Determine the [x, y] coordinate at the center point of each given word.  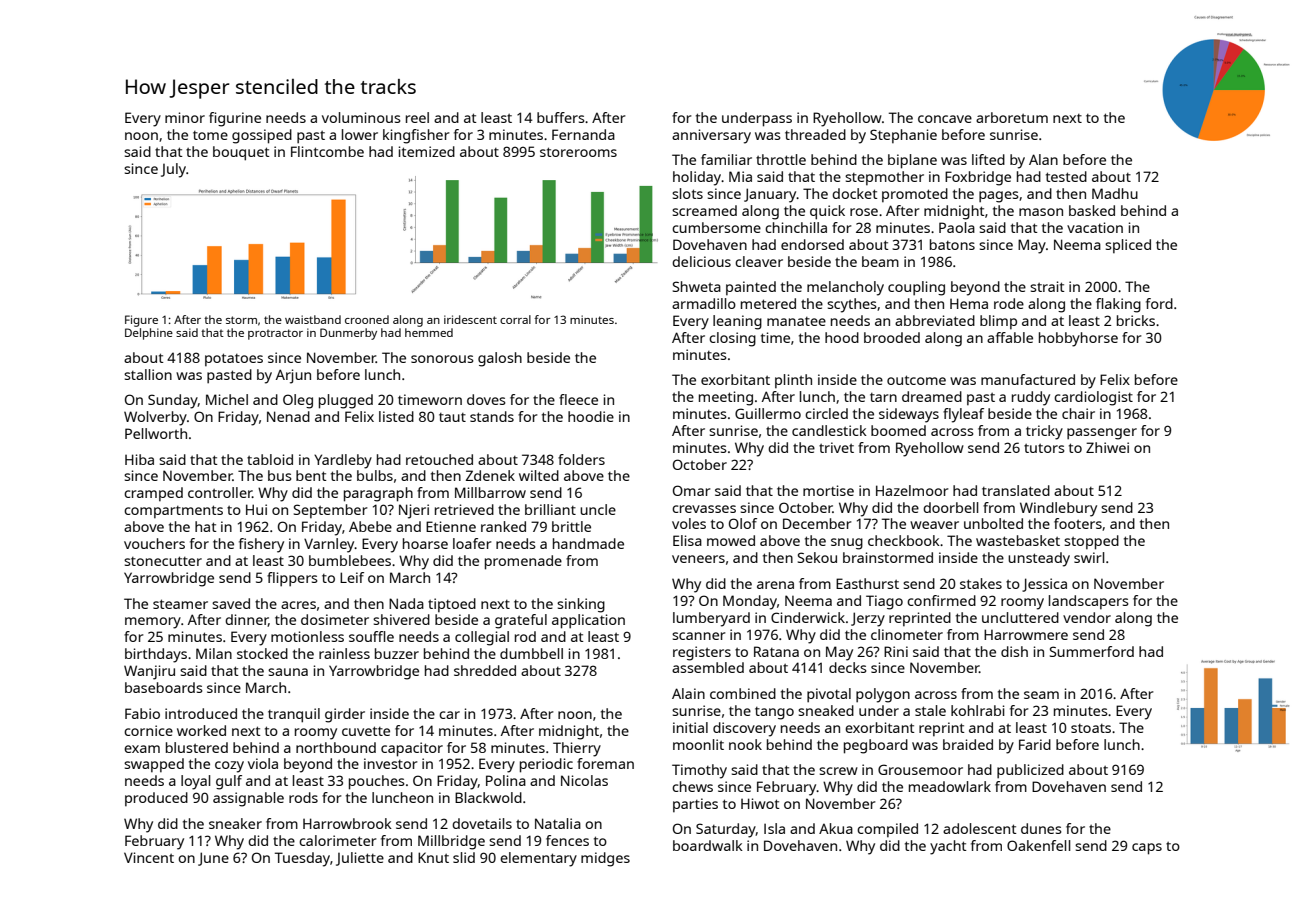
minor [185, 117]
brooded [892, 337]
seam [1041, 695]
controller [220, 492]
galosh [500, 359]
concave [945, 119]
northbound [336, 747]
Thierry [577, 749]
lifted [988, 159]
